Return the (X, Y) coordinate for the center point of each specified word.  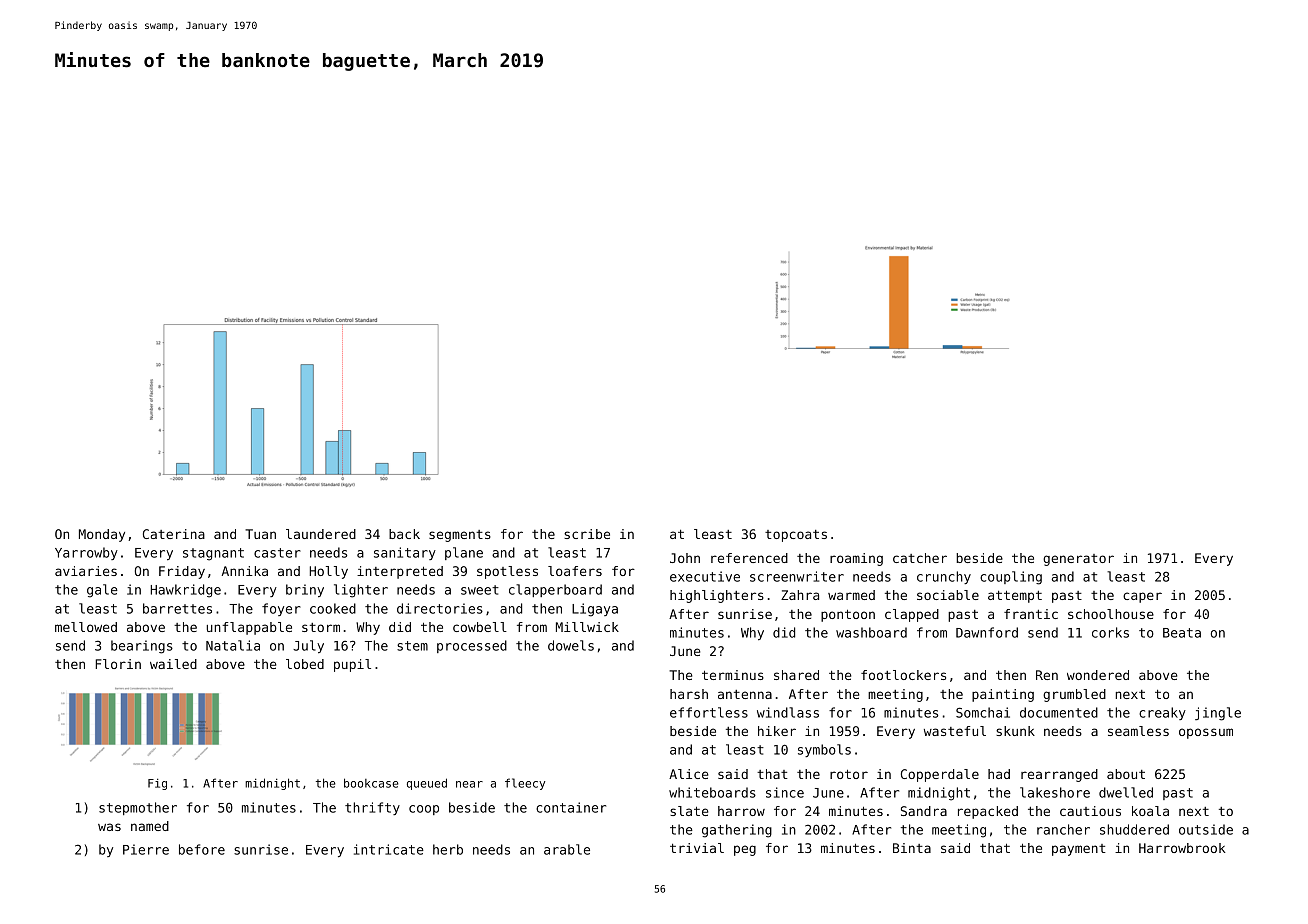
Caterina (174, 534)
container (571, 807)
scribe (587, 534)
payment (1079, 850)
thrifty (372, 808)
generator (1078, 560)
